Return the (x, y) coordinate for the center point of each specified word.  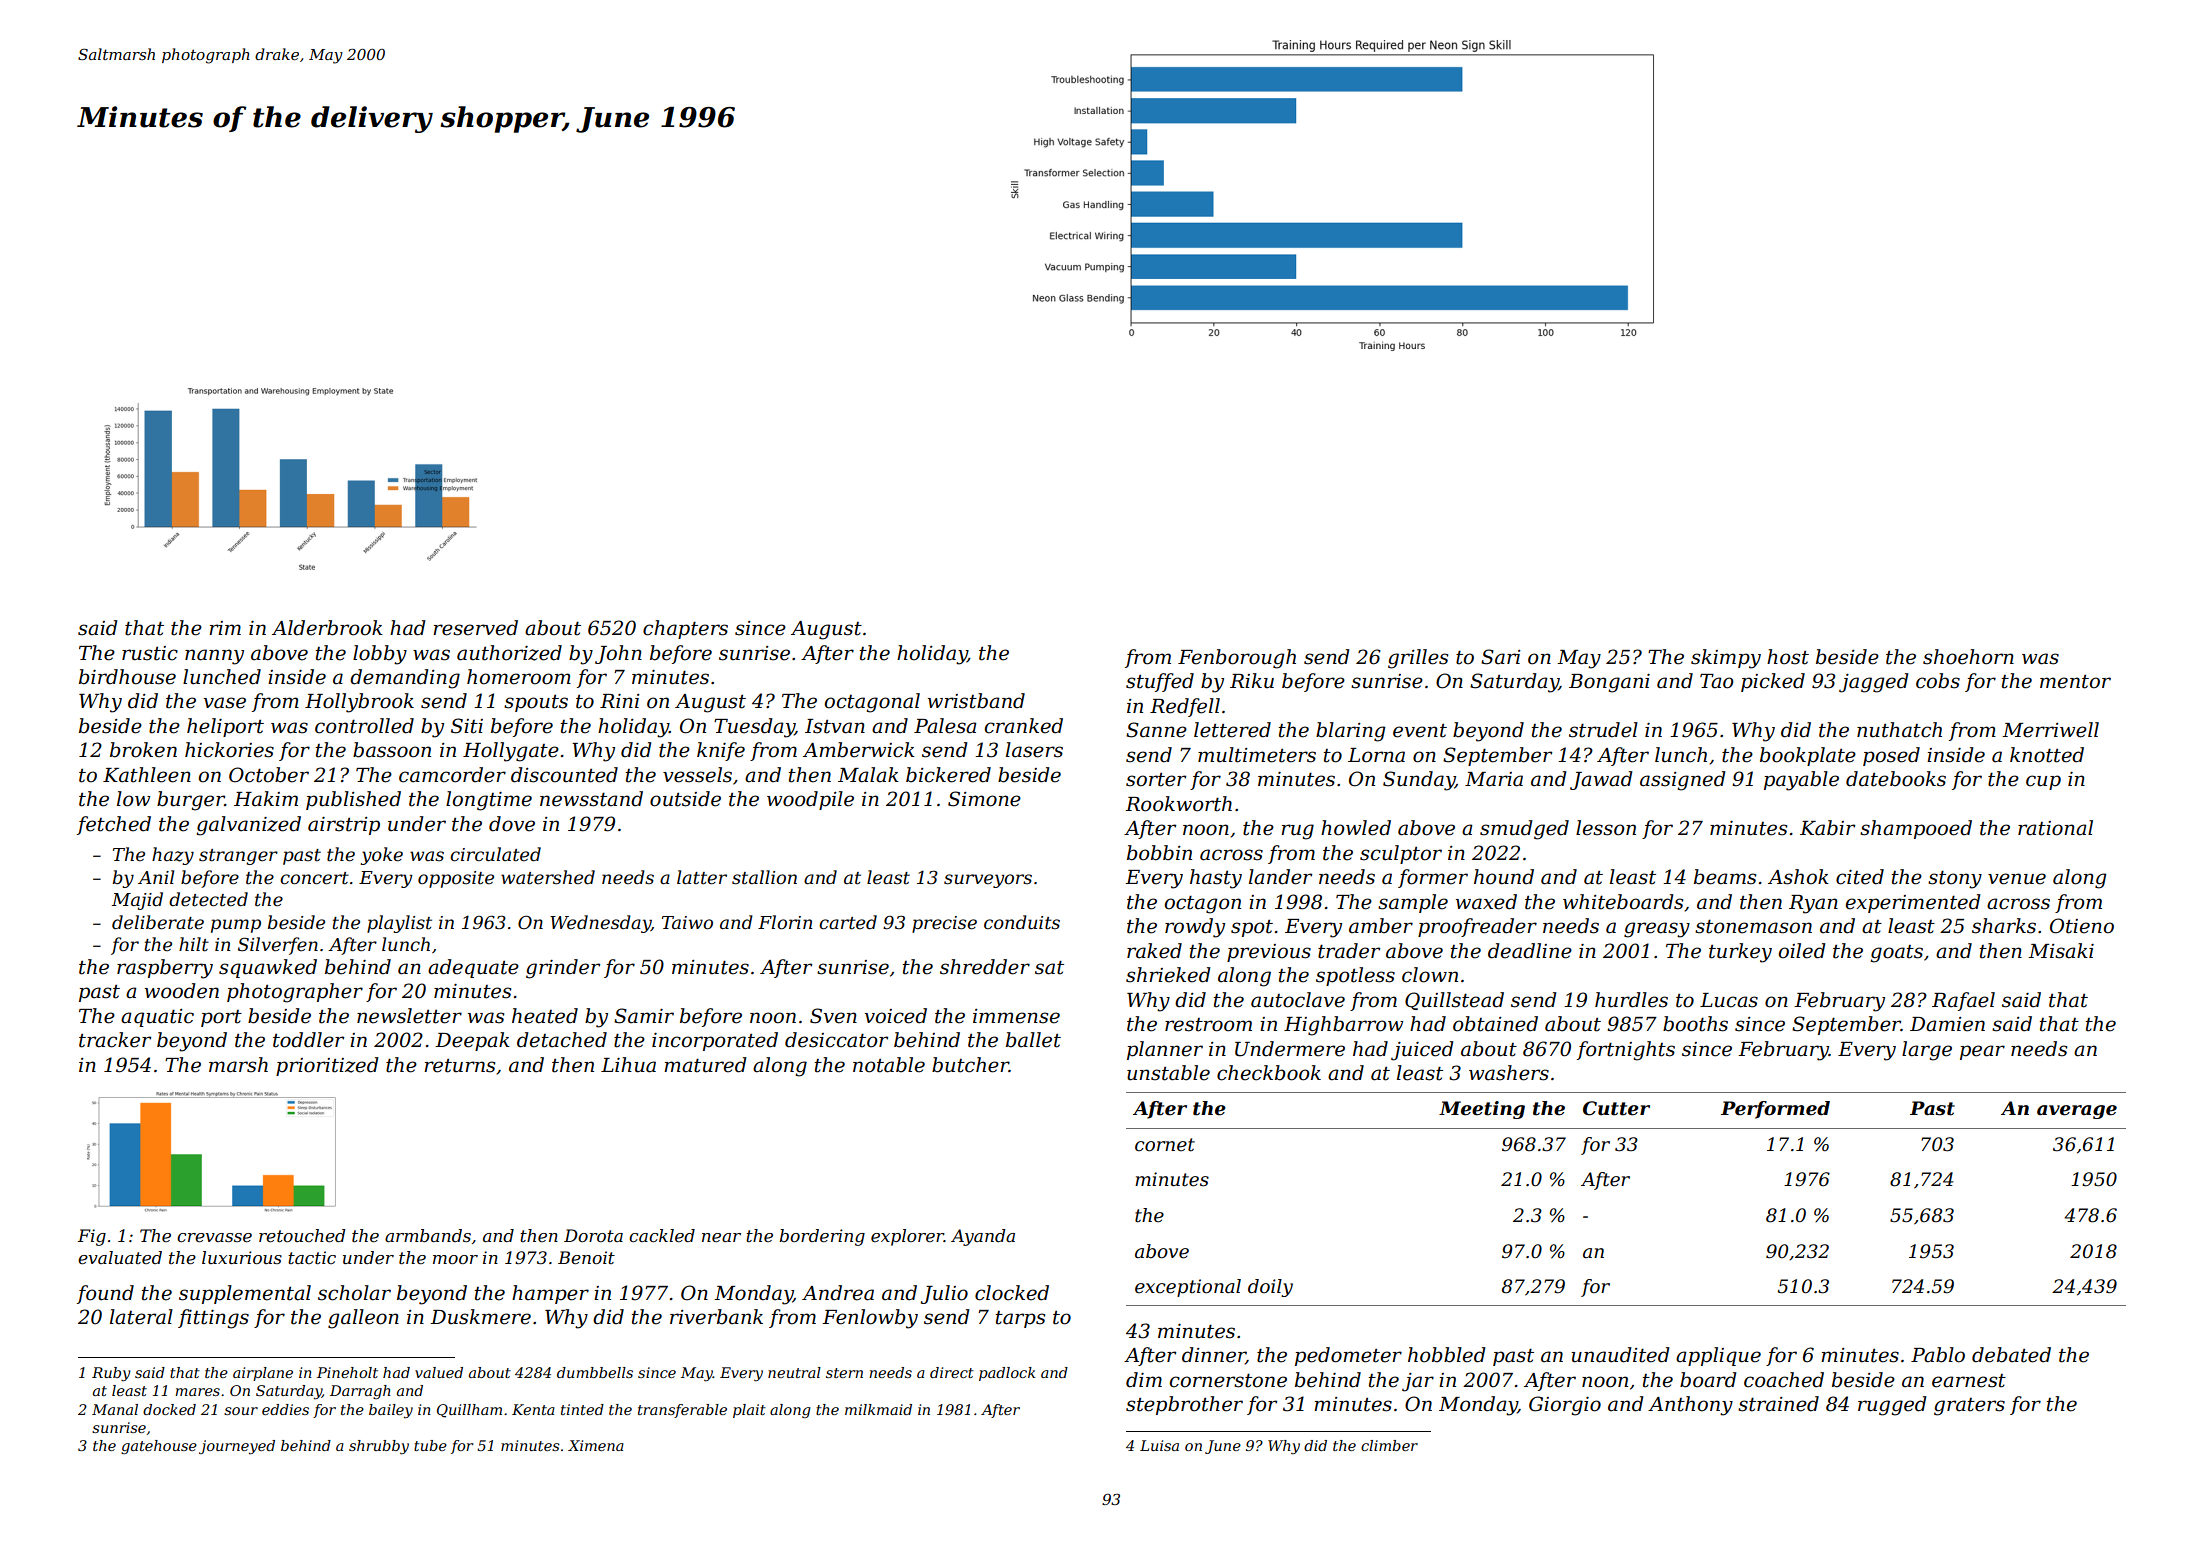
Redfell (1185, 707)
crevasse (214, 1237)
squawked (268, 968)
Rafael (1963, 1001)
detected (208, 899)
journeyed (237, 1447)
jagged (1874, 683)
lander (1280, 877)
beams (1725, 877)
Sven (833, 1016)
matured (705, 1065)
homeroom (519, 677)
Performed (1775, 1110)
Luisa (1159, 1445)
